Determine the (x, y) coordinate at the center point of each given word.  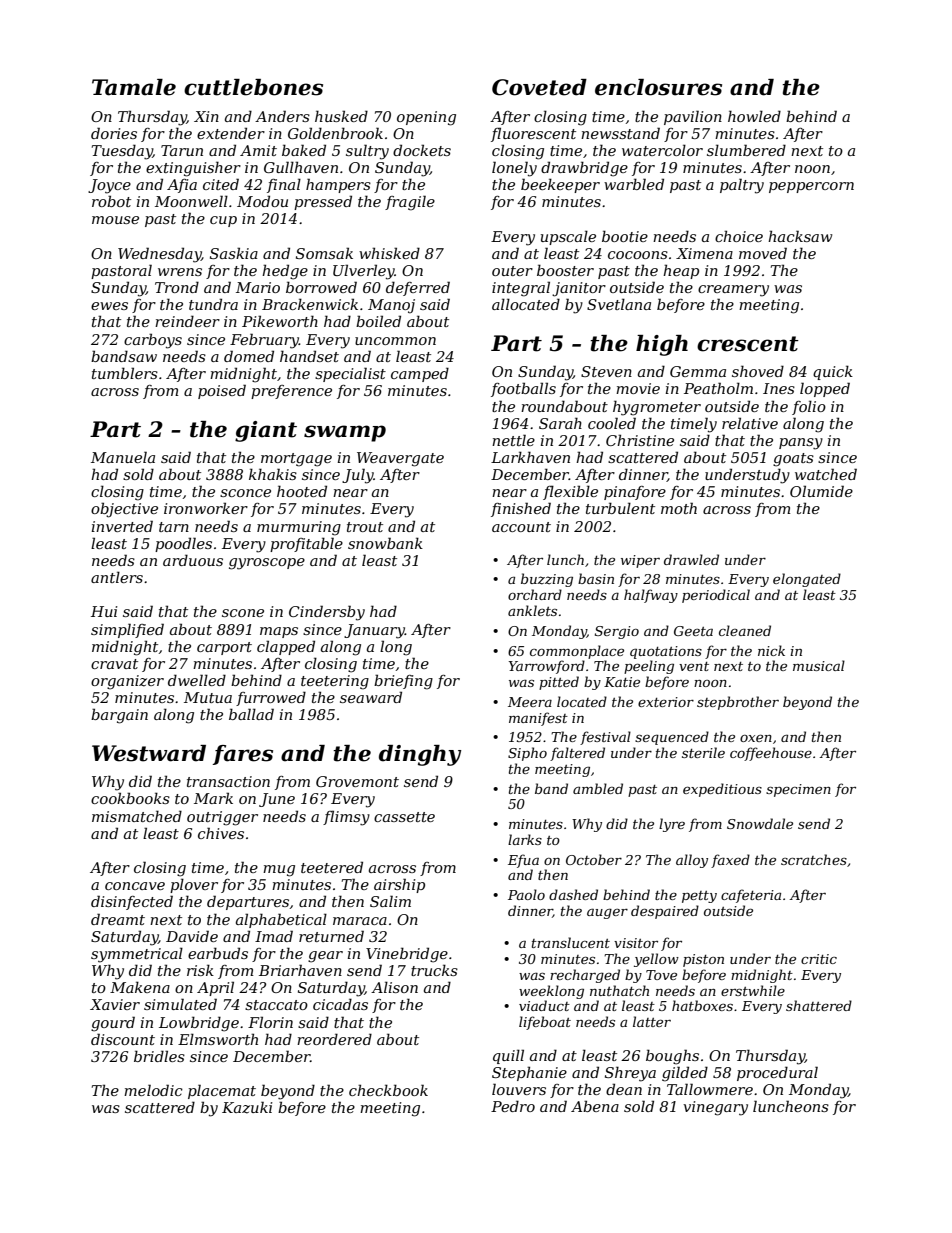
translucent (571, 942)
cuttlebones (253, 87)
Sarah (560, 423)
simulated (180, 1004)
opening (426, 118)
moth (679, 508)
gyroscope (267, 564)
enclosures (658, 87)
